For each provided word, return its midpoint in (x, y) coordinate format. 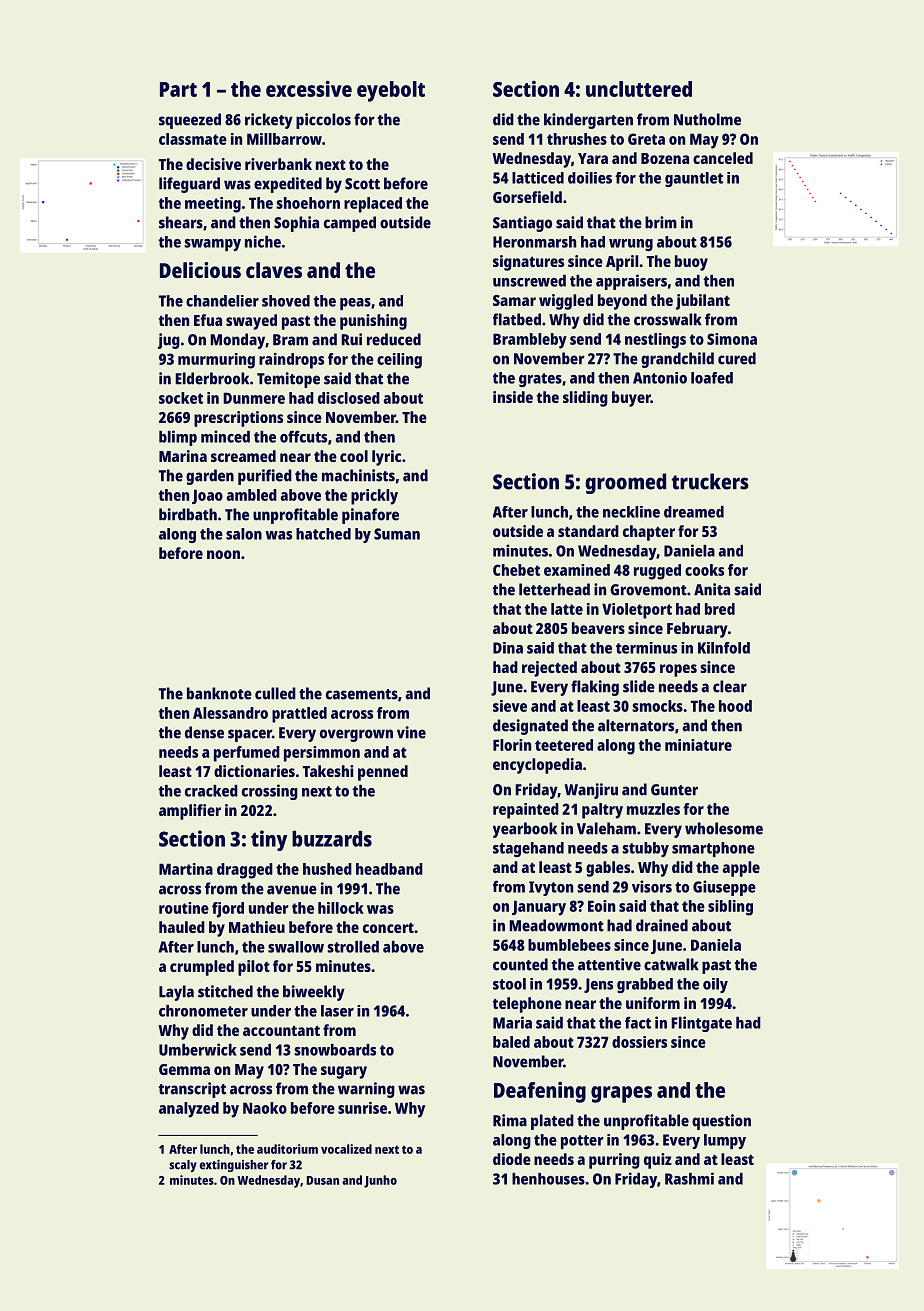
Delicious (200, 270)
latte (567, 609)
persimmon (322, 754)
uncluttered (639, 89)
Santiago (522, 224)
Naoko (265, 1108)
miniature (698, 745)
